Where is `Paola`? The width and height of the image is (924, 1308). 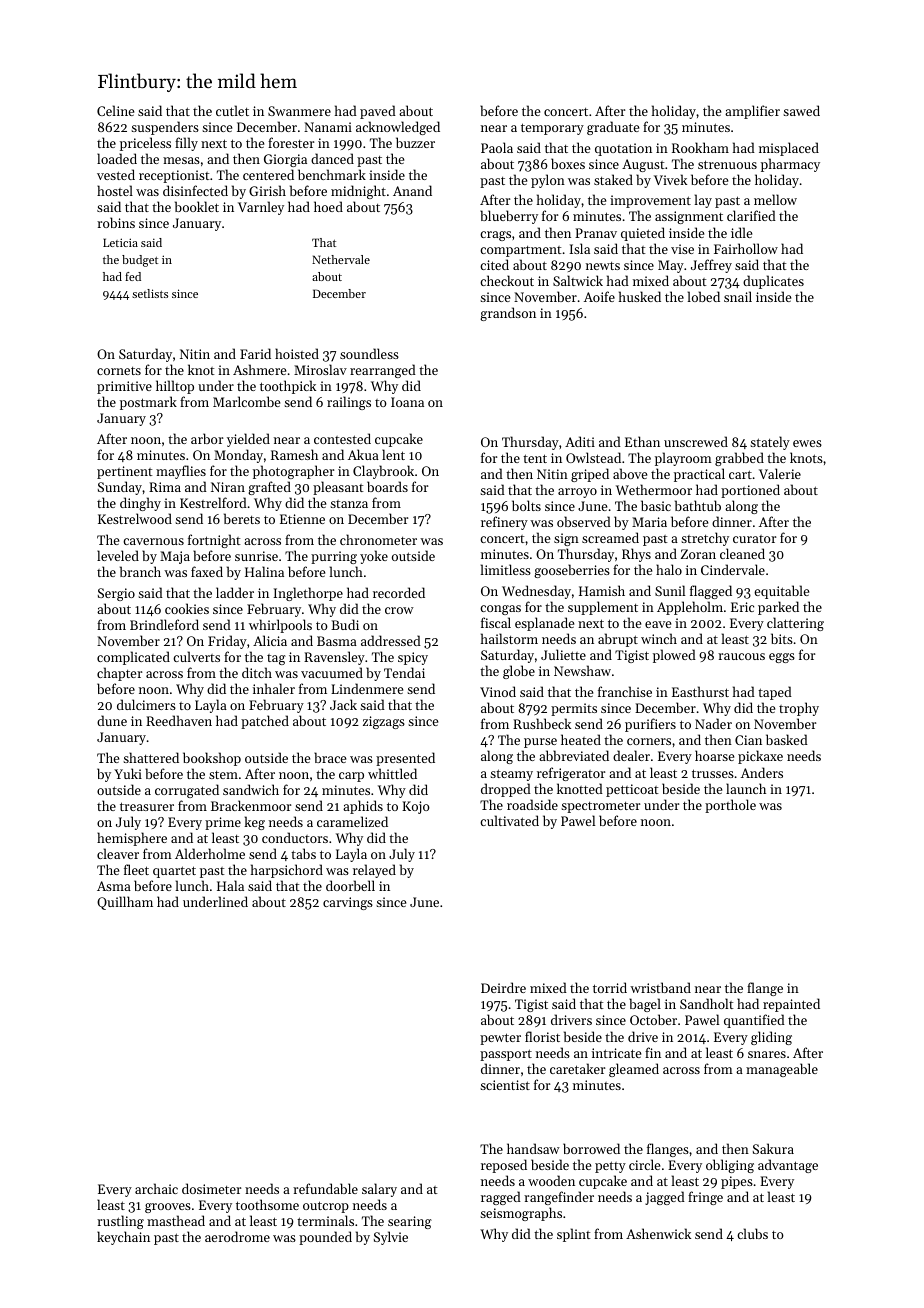 Paola is located at coordinates (497, 147).
